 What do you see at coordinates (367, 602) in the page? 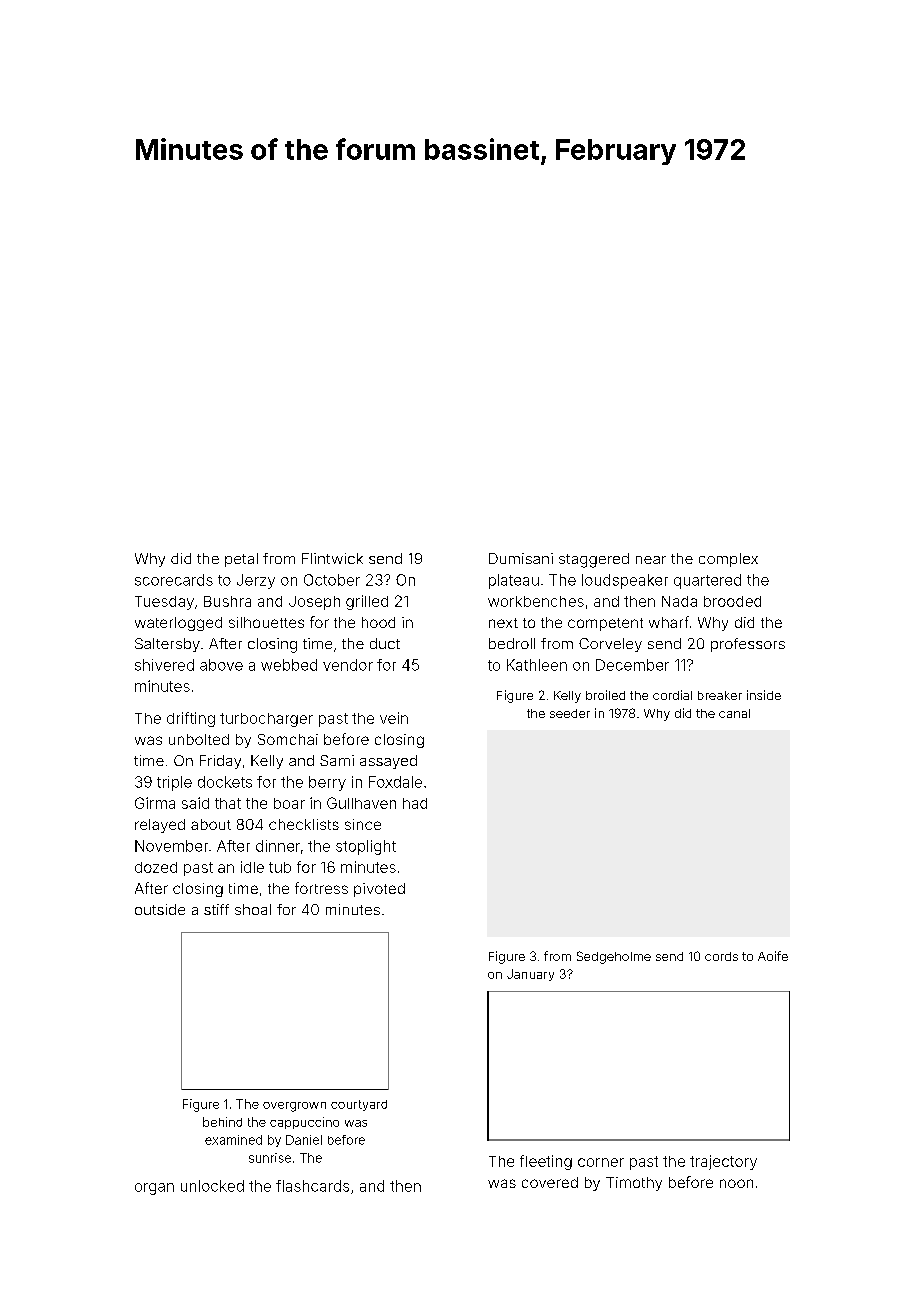
I see `grilled` at bounding box center [367, 602].
